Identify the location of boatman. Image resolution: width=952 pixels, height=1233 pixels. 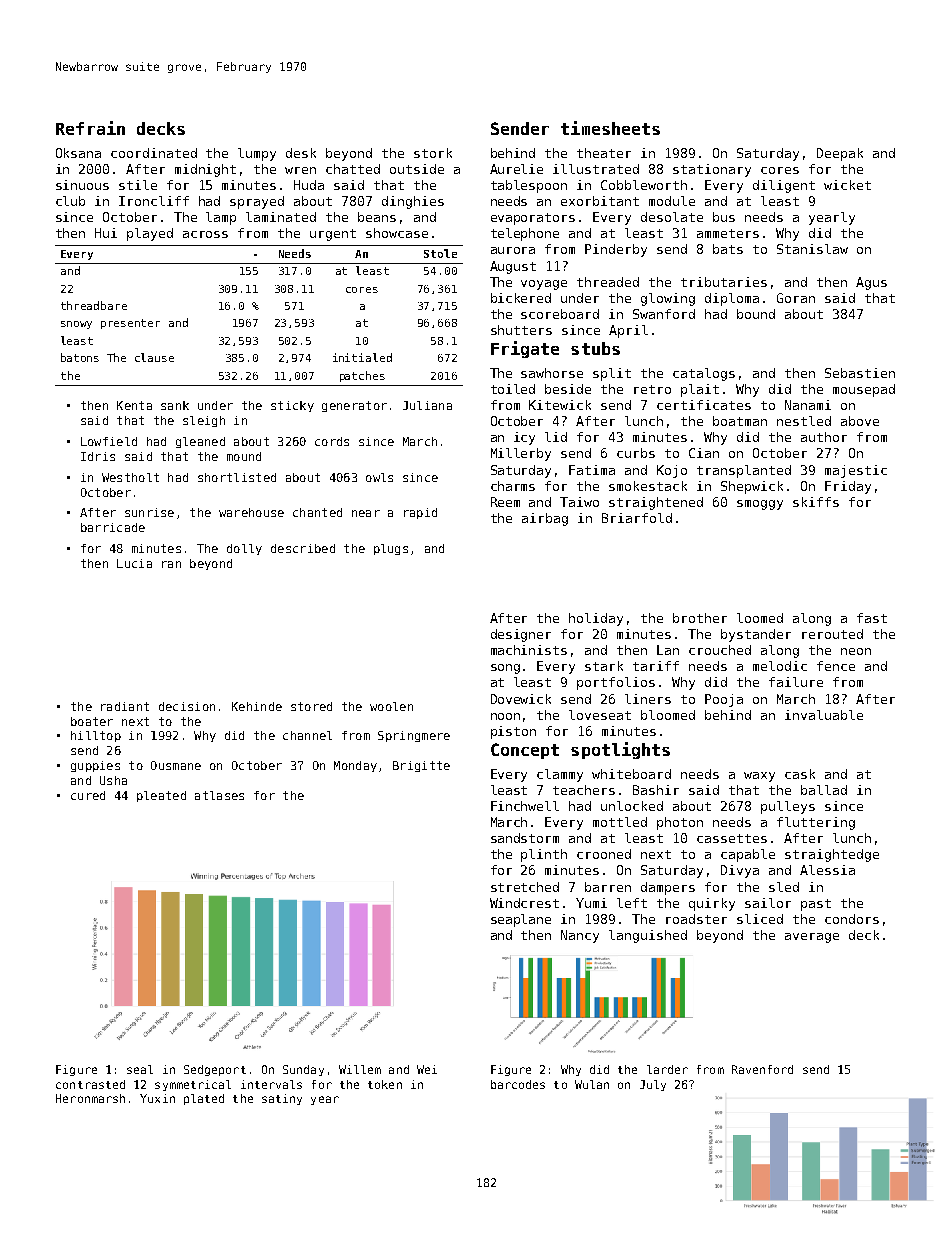
(740, 421).
